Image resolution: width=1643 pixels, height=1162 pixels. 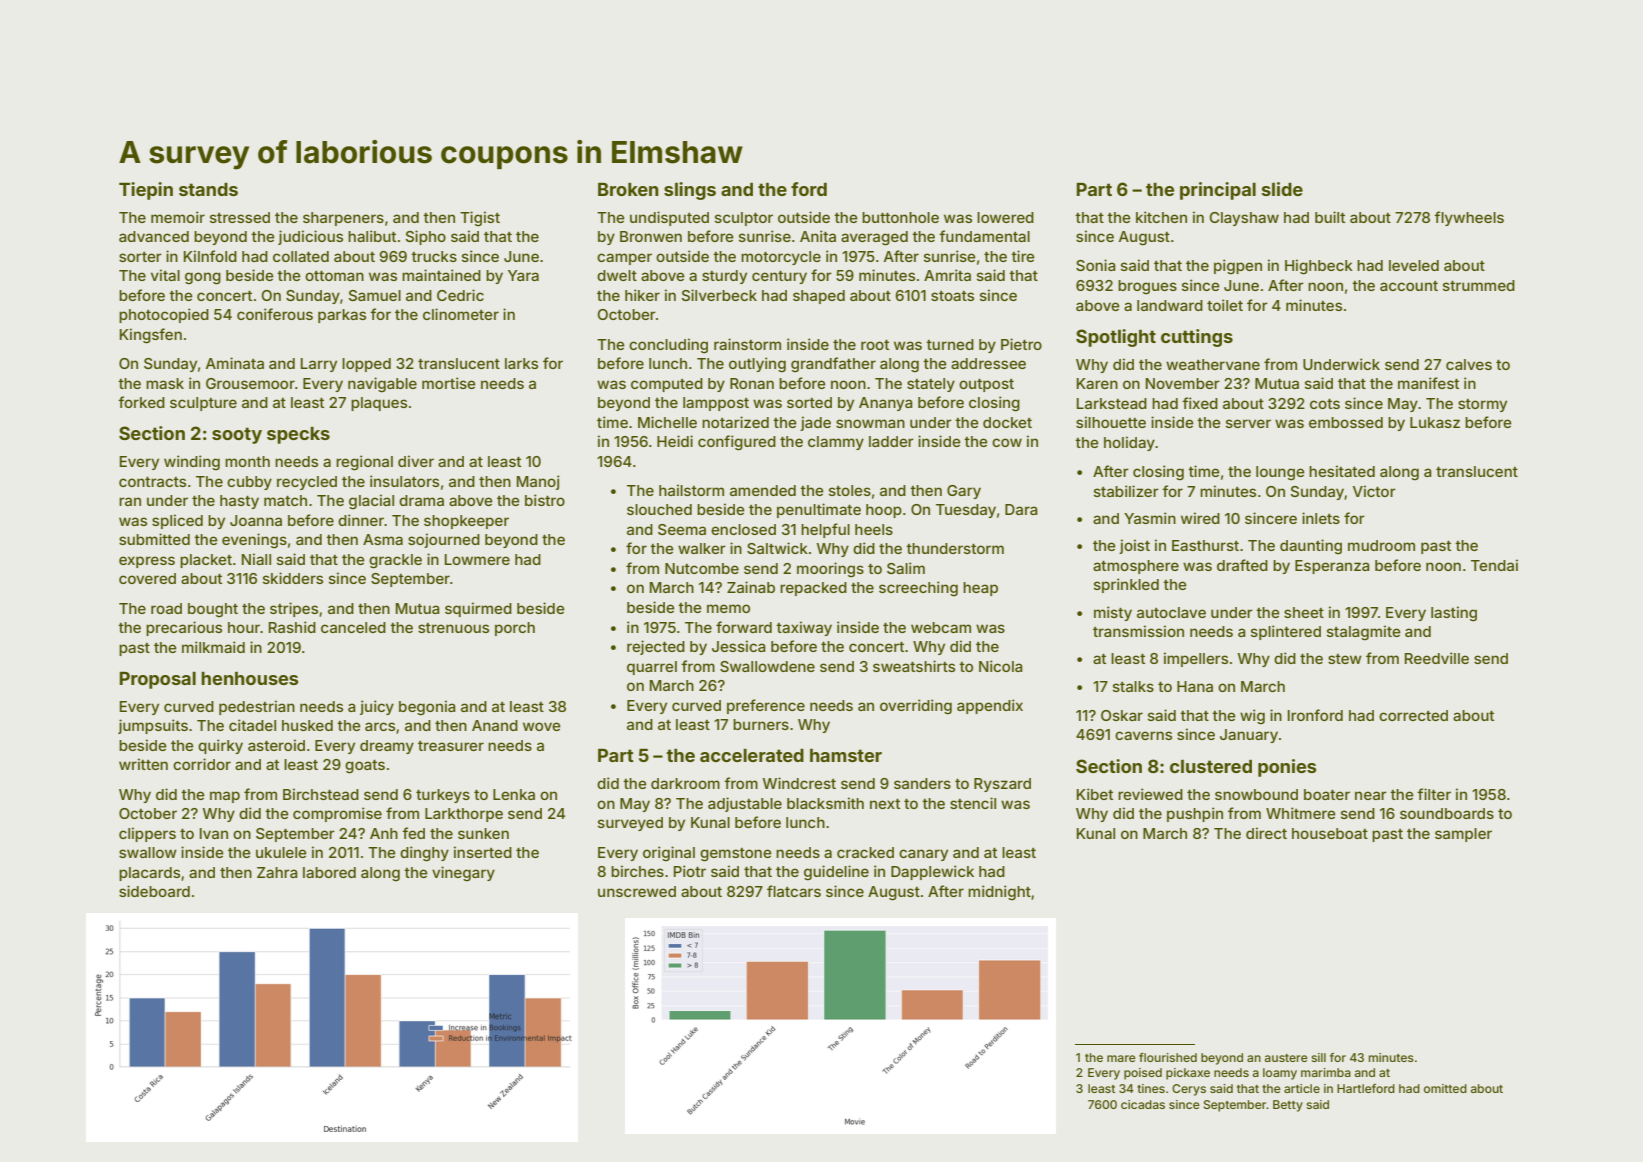 What do you see at coordinates (208, 189) in the page?
I see `stands` at bounding box center [208, 189].
